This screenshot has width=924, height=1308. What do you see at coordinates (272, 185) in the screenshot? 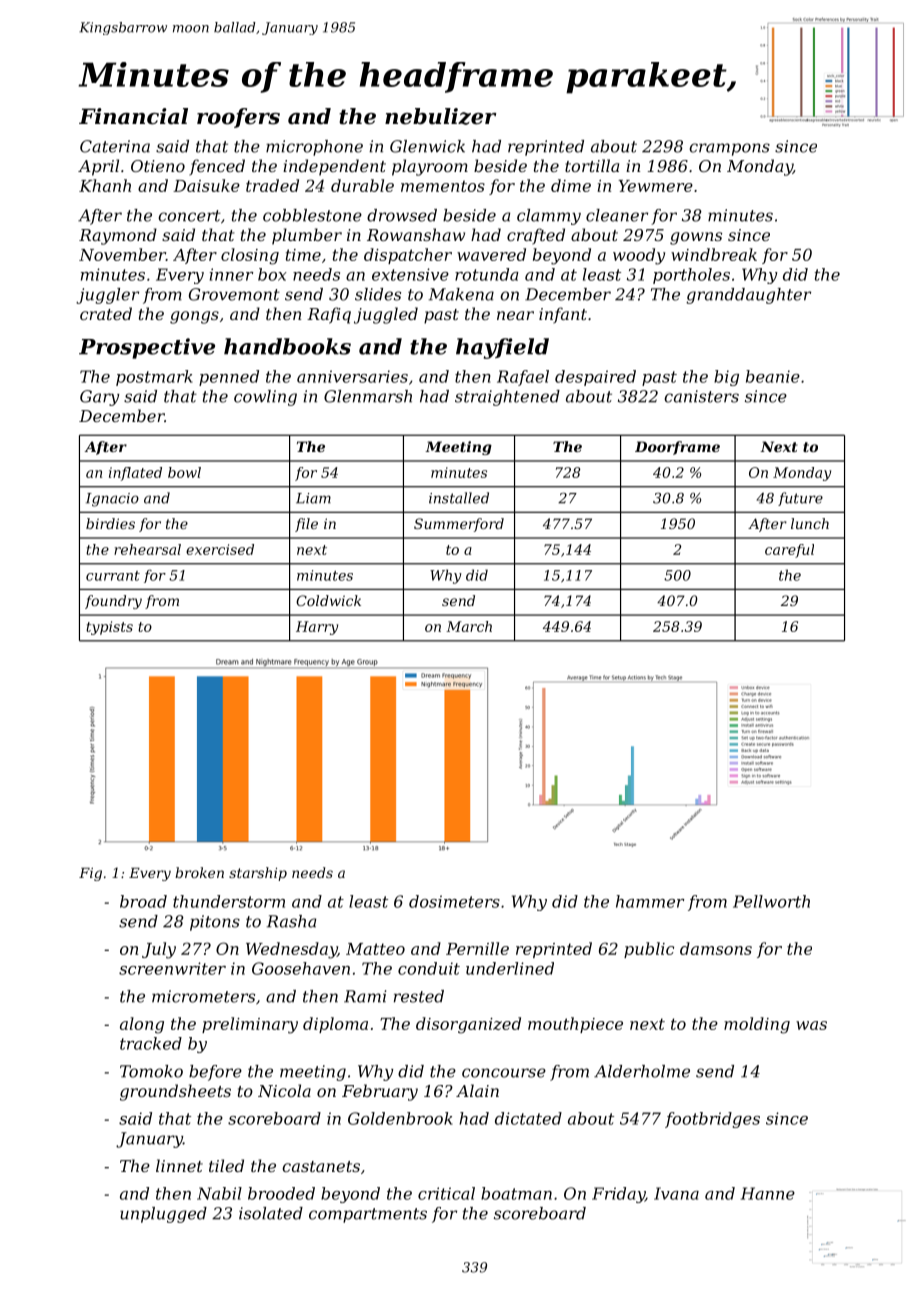
I see `traded` at bounding box center [272, 185].
